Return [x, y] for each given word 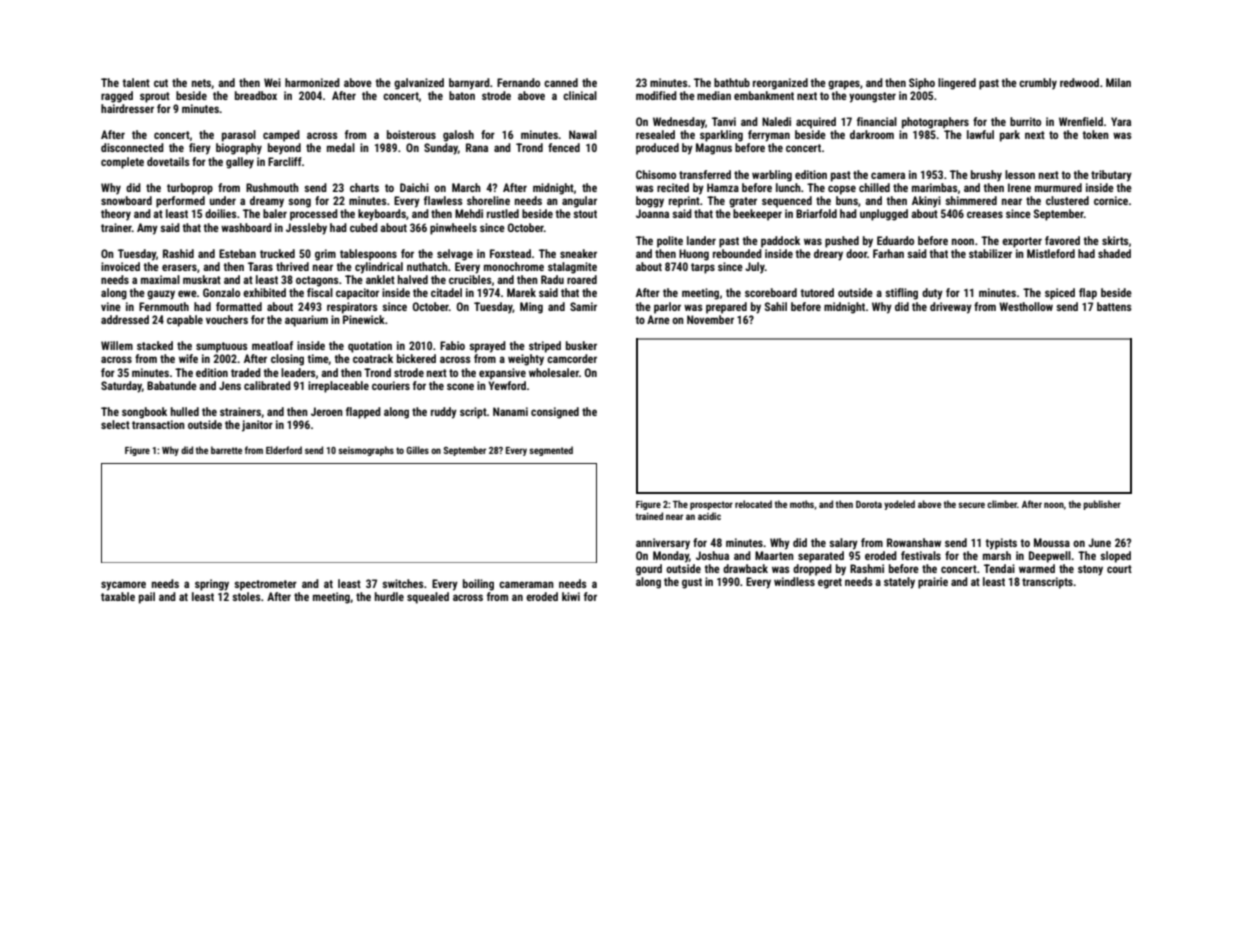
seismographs [366, 451]
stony [1090, 570]
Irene [1019, 187]
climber [1002, 504]
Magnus [714, 149]
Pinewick [364, 319]
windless [794, 581]
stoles [246, 596]
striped [545, 347]
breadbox [256, 95]
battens [1114, 306]
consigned [555, 413]
